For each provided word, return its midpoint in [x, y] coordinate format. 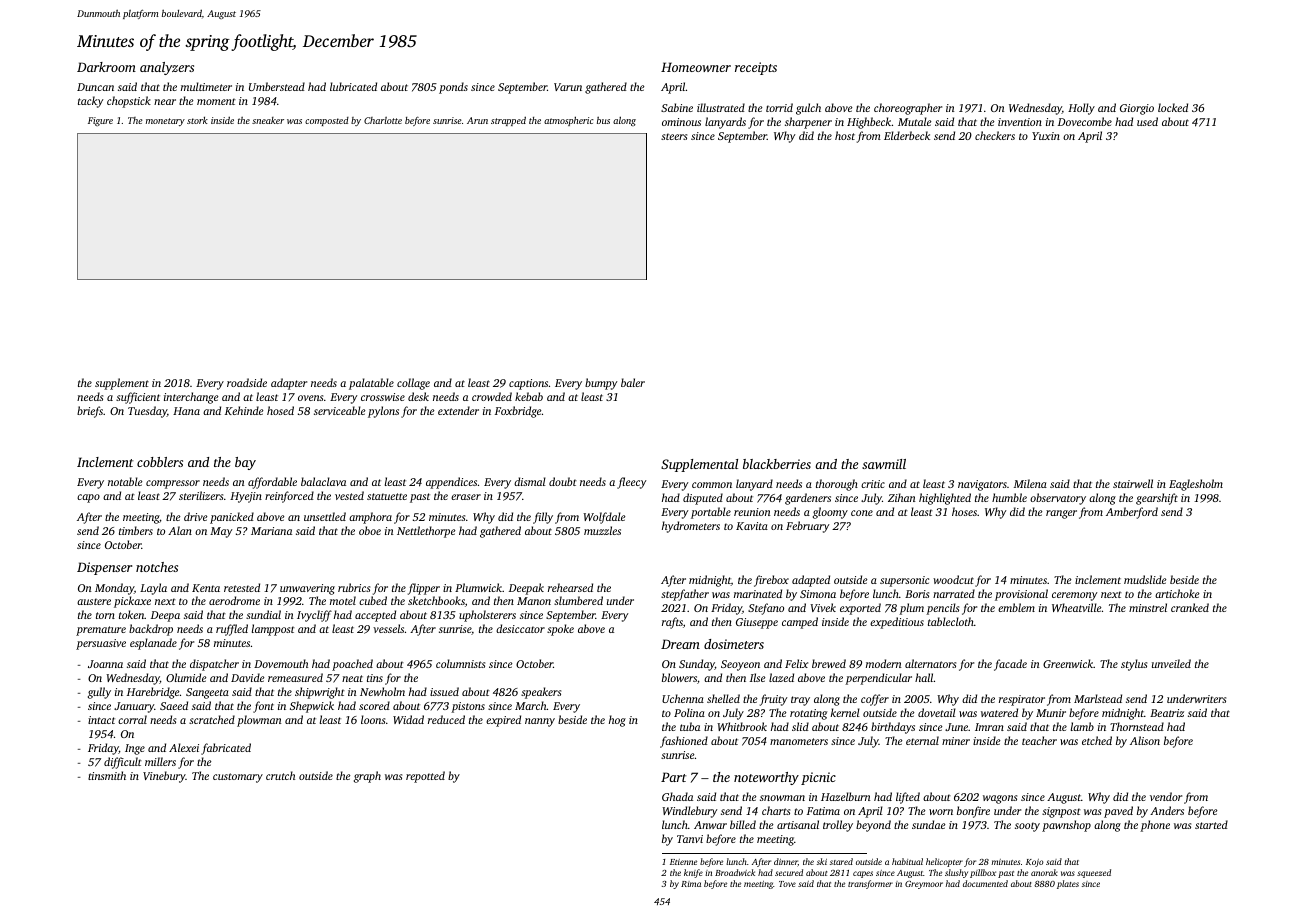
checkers [995, 135]
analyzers [167, 68]
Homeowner [696, 67]
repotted [425, 777]
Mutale [915, 121]
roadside [247, 382]
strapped [508, 121]
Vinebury [164, 777]
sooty [1027, 827]
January [134, 707]
